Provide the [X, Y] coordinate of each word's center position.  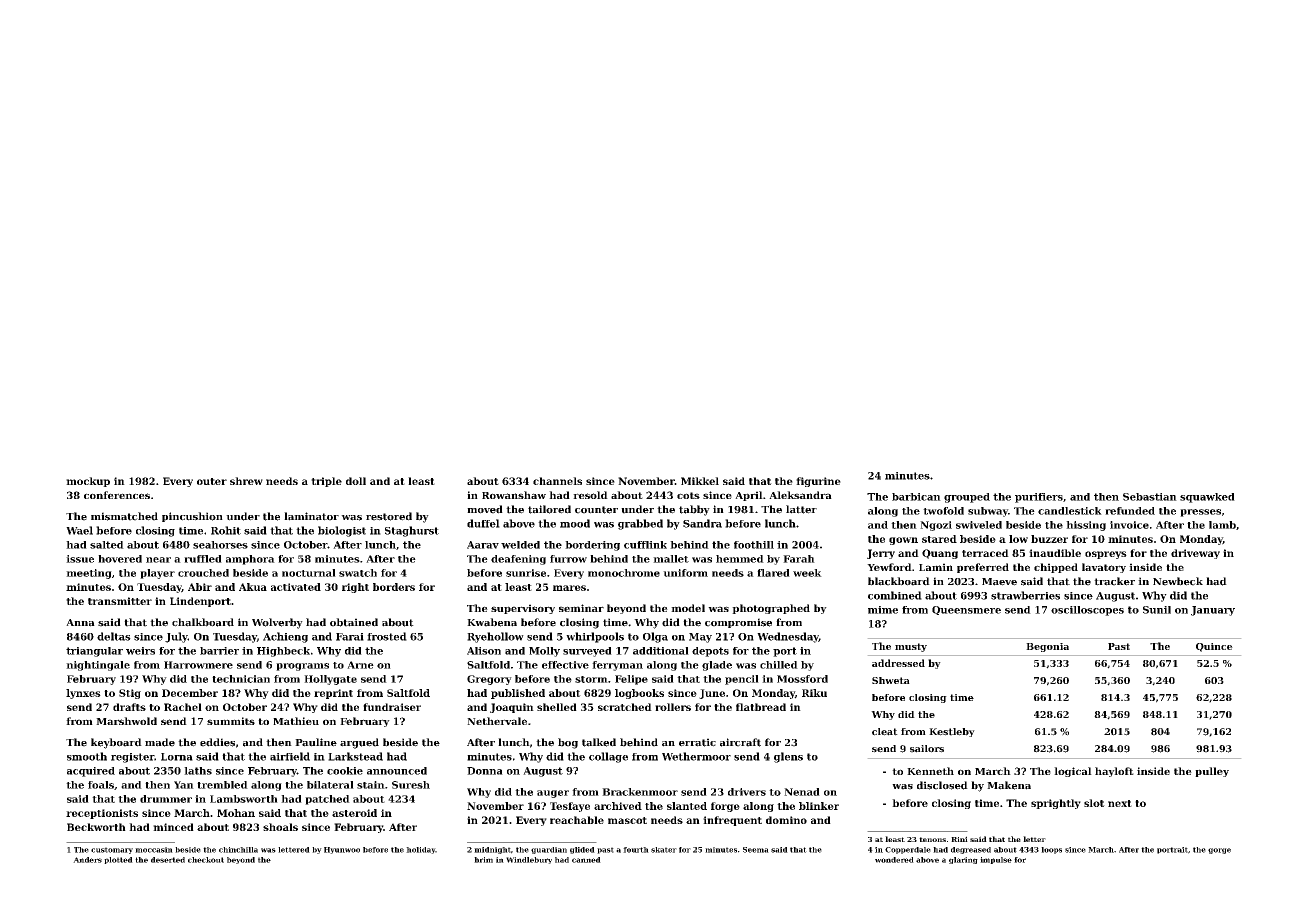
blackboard [899, 581]
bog [568, 743]
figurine [818, 482]
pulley [1212, 772]
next [1120, 803]
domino [786, 820]
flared [773, 573]
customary [112, 850]
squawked [1207, 498]
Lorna [177, 757]
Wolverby [277, 623]
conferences [117, 495]
